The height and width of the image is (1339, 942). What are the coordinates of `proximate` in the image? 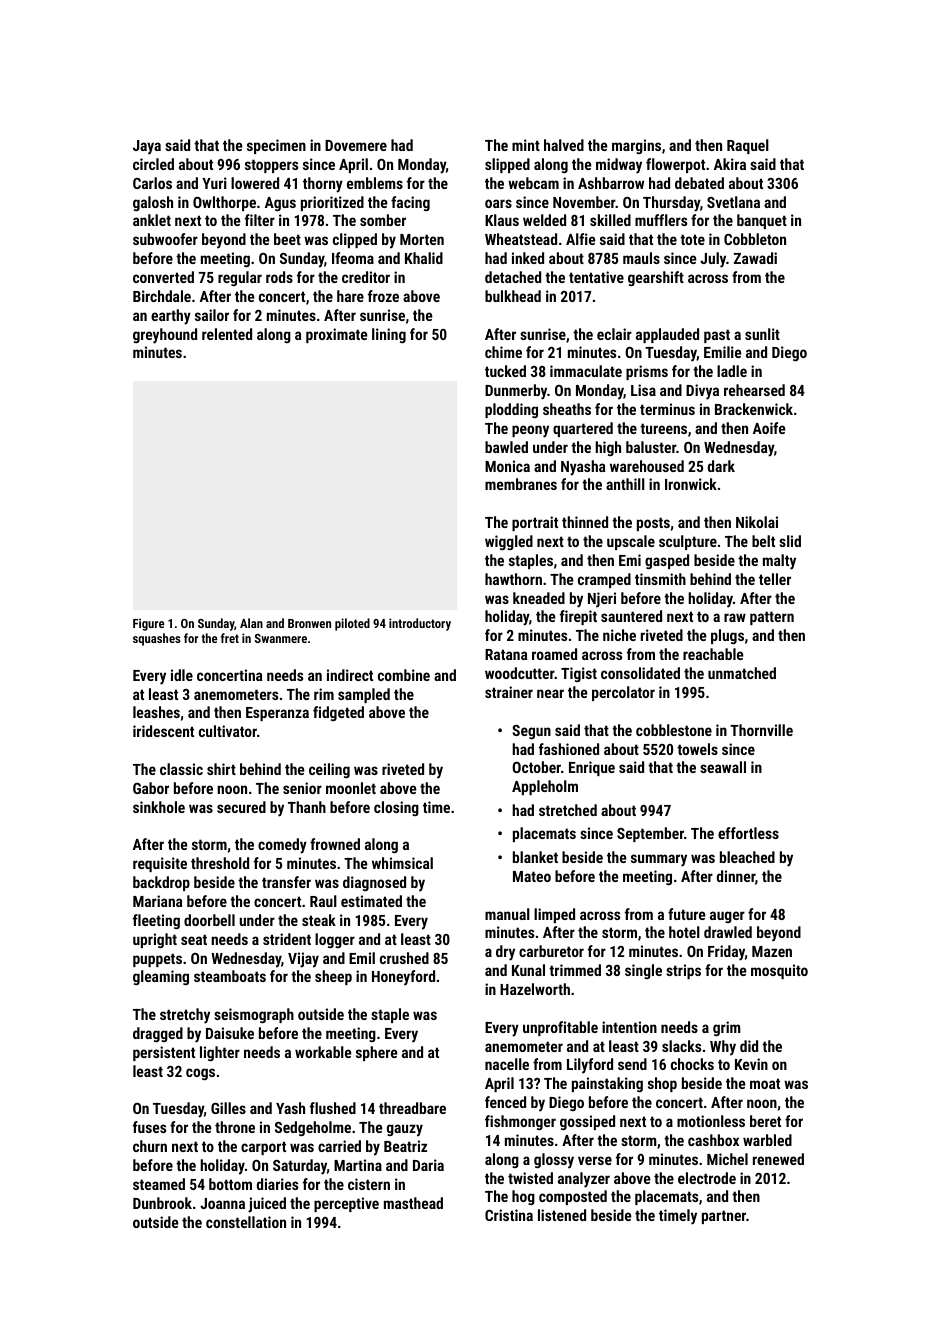 It's located at (337, 335).
